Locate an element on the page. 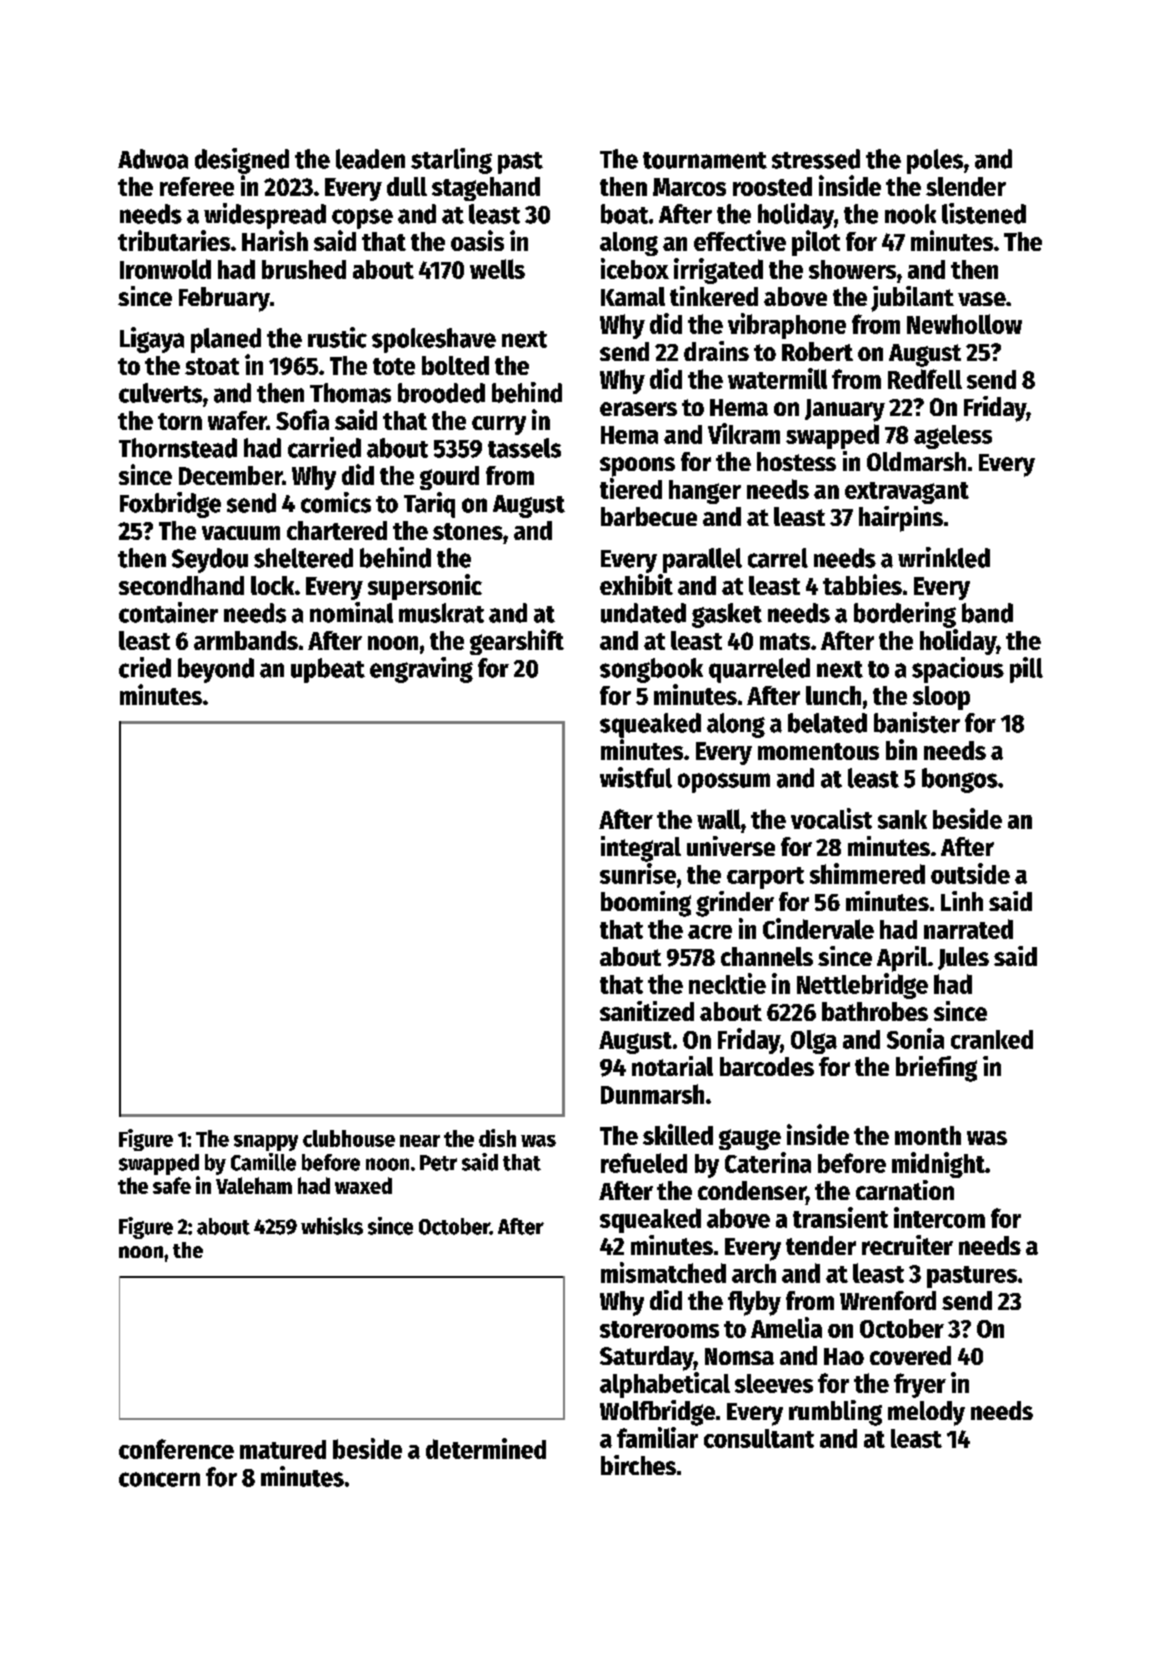 Image resolution: width=1165 pixels, height=1654 pixels. tournament is located at coordinates (705, 160).
